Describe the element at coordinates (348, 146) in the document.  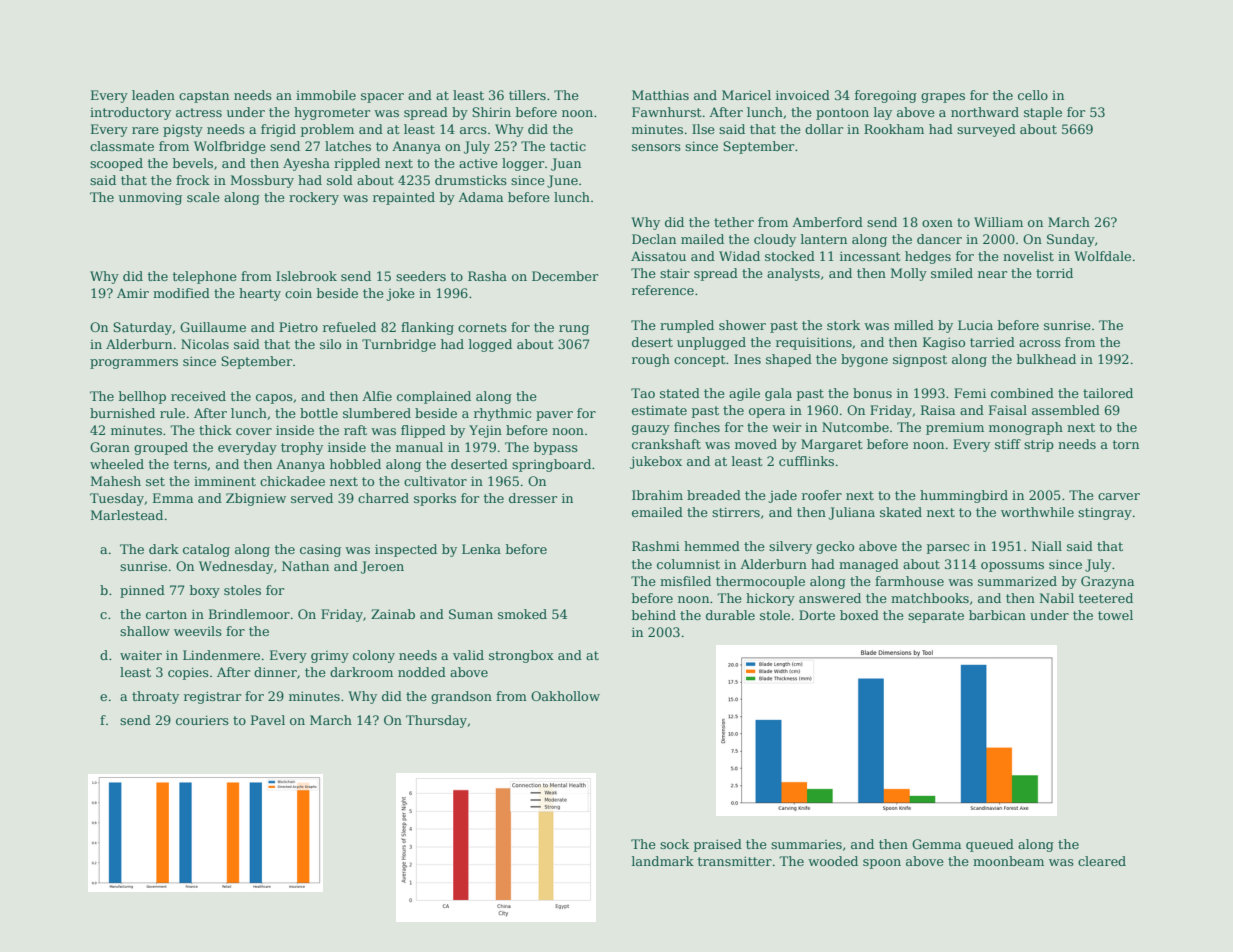
I see `latches` at that location.
